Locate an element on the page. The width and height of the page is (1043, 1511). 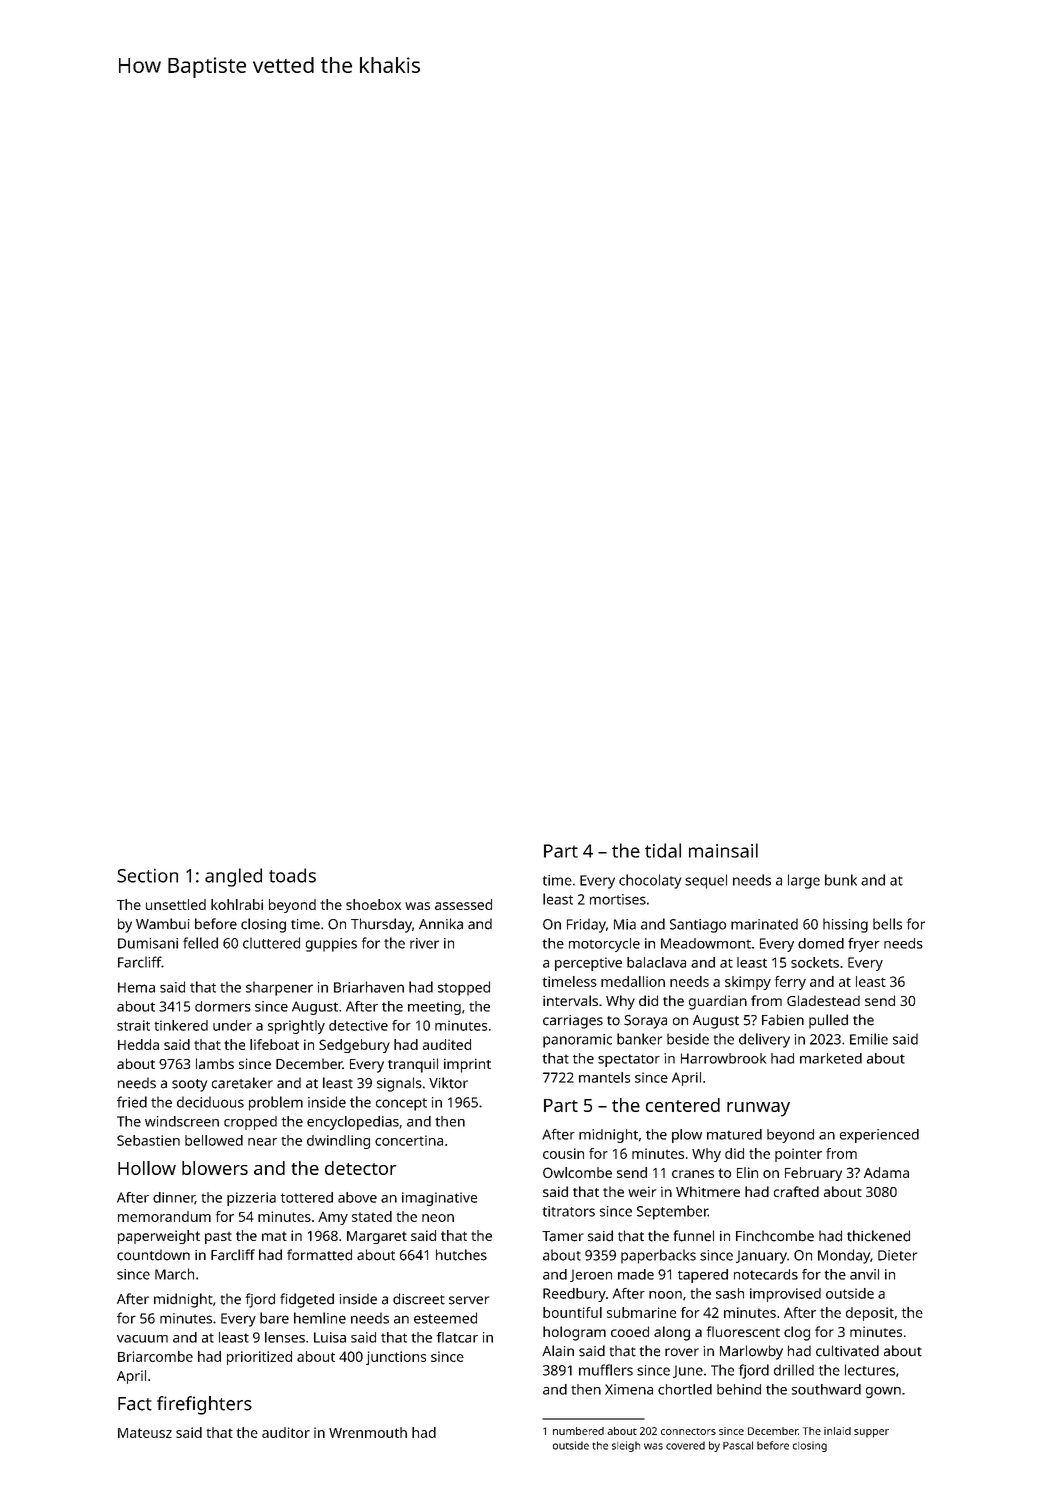
imprint is located at coordinates (467, 1065).
